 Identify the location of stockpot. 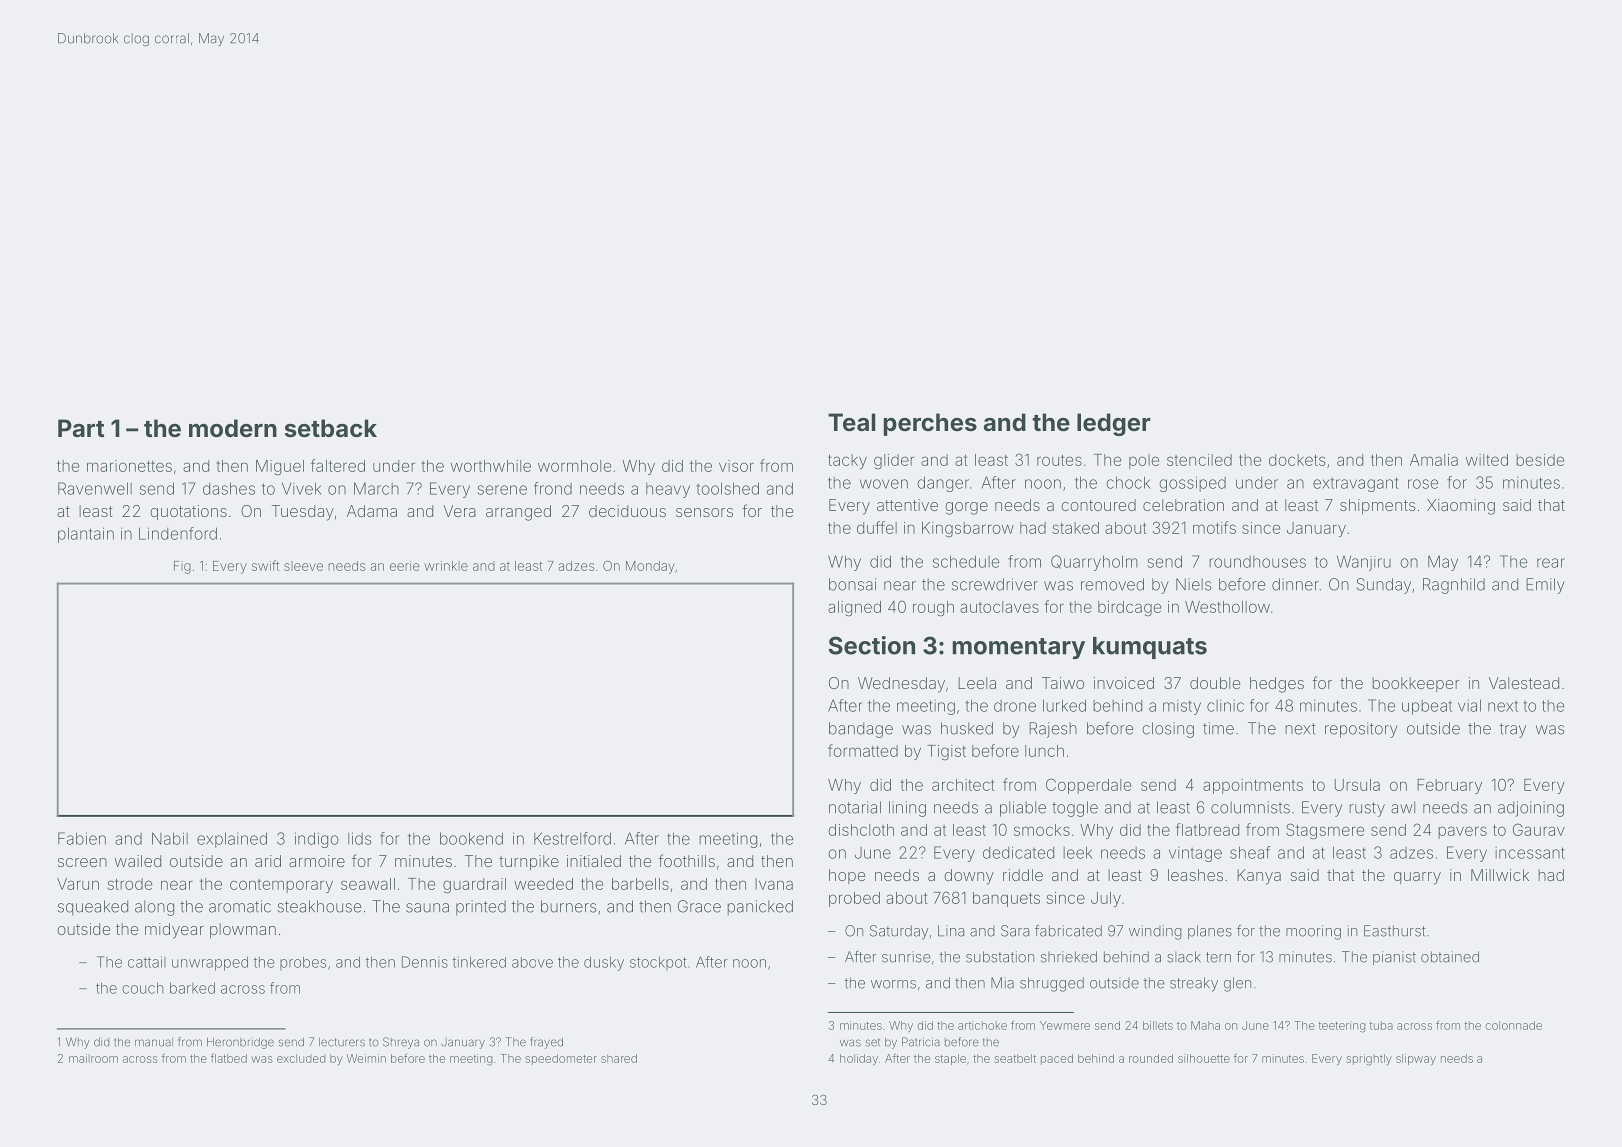
(658, 963).
